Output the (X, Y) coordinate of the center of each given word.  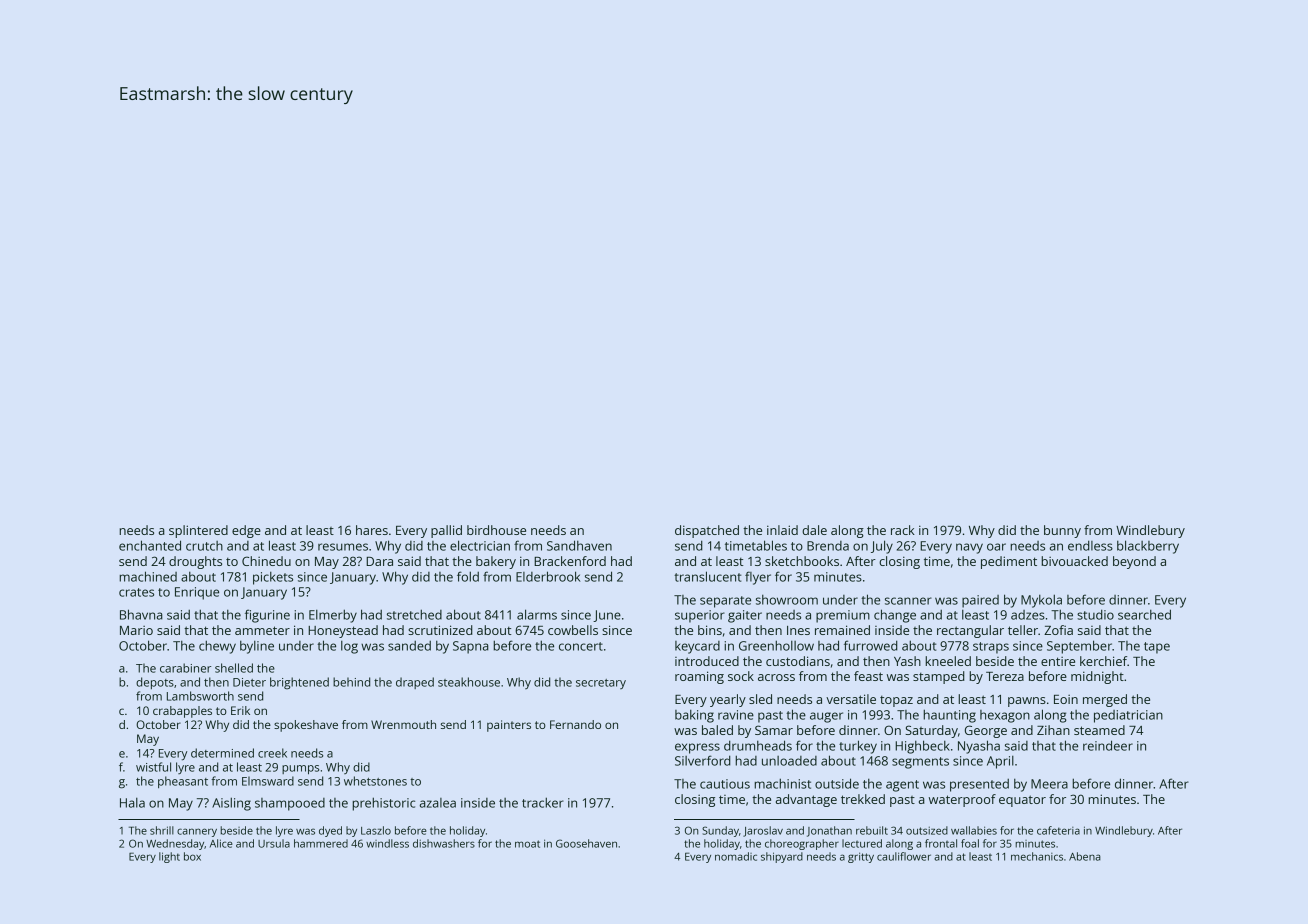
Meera (1049, 784)
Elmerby (333, 616)
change (895, 616)
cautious (725, 784)
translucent (707, 576)
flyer (758, 578)
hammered (321, 843)
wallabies (974, 830)
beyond (1134, 562)
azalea (438, 803)
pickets (273, 578)
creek (272, 753)
